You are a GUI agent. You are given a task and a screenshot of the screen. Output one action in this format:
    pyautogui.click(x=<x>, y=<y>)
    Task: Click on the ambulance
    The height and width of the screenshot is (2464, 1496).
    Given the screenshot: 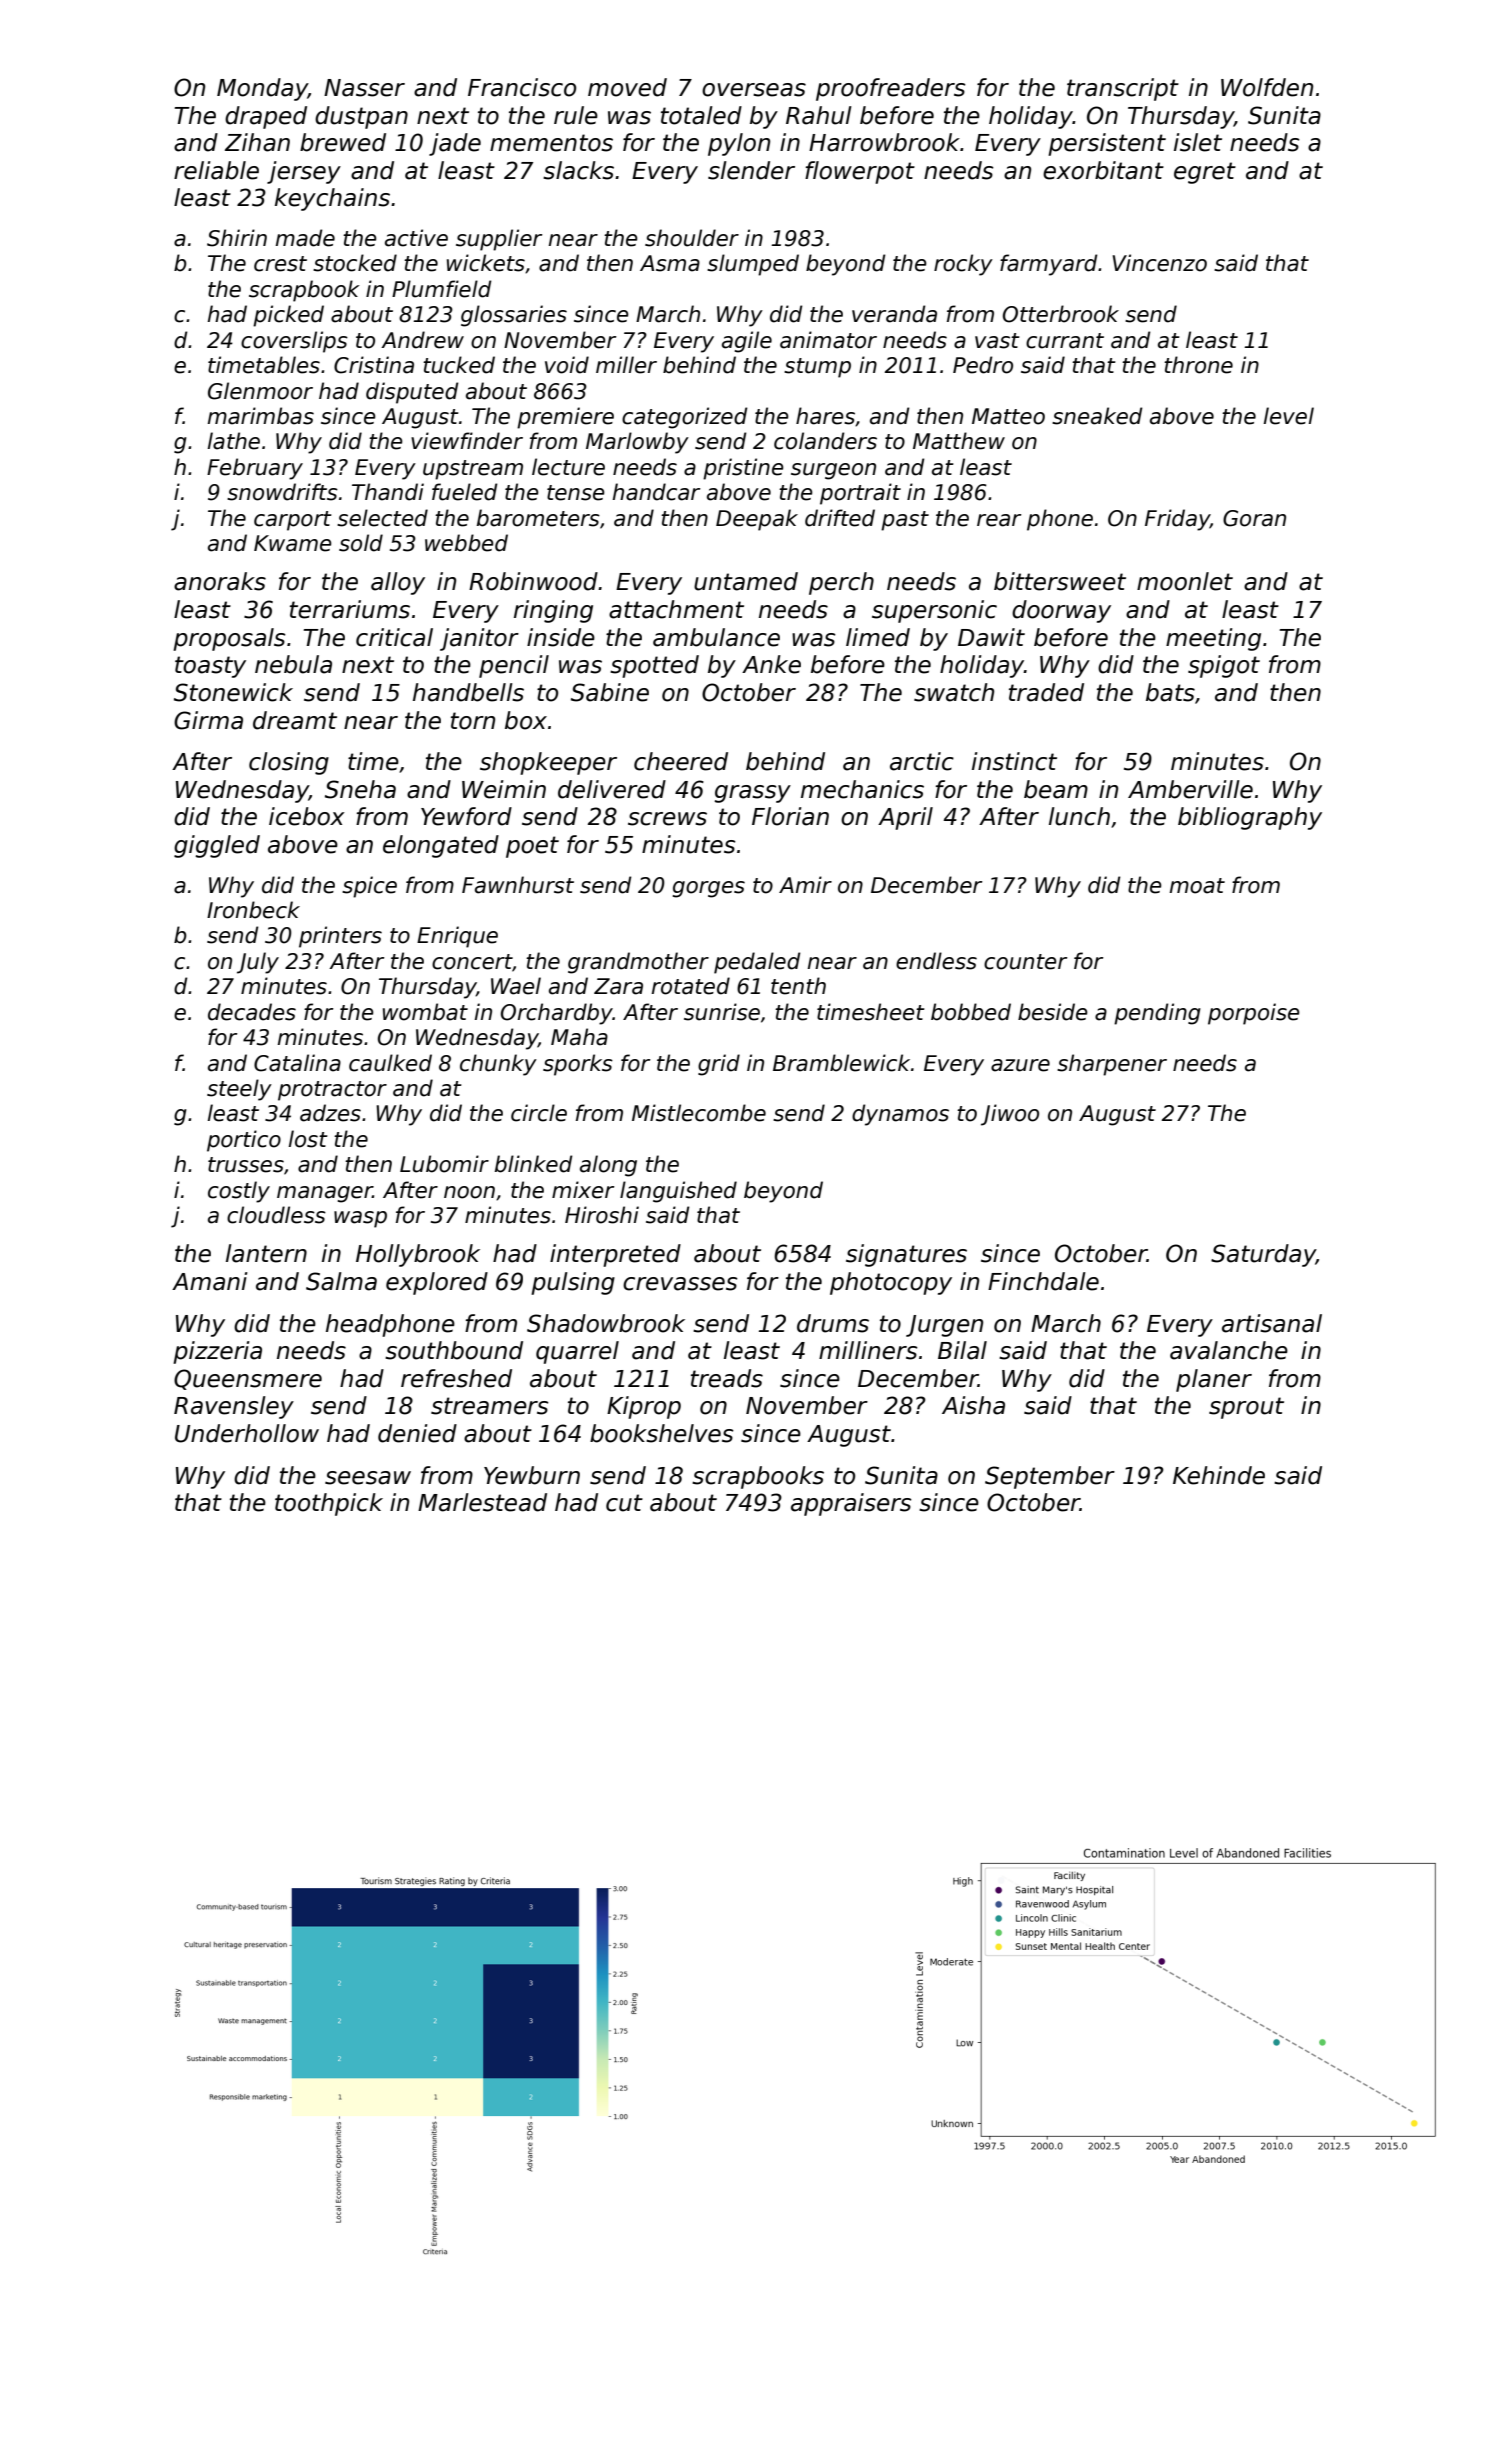 What is the action you would take?
    pyautogui.click(x=716, y=637)
